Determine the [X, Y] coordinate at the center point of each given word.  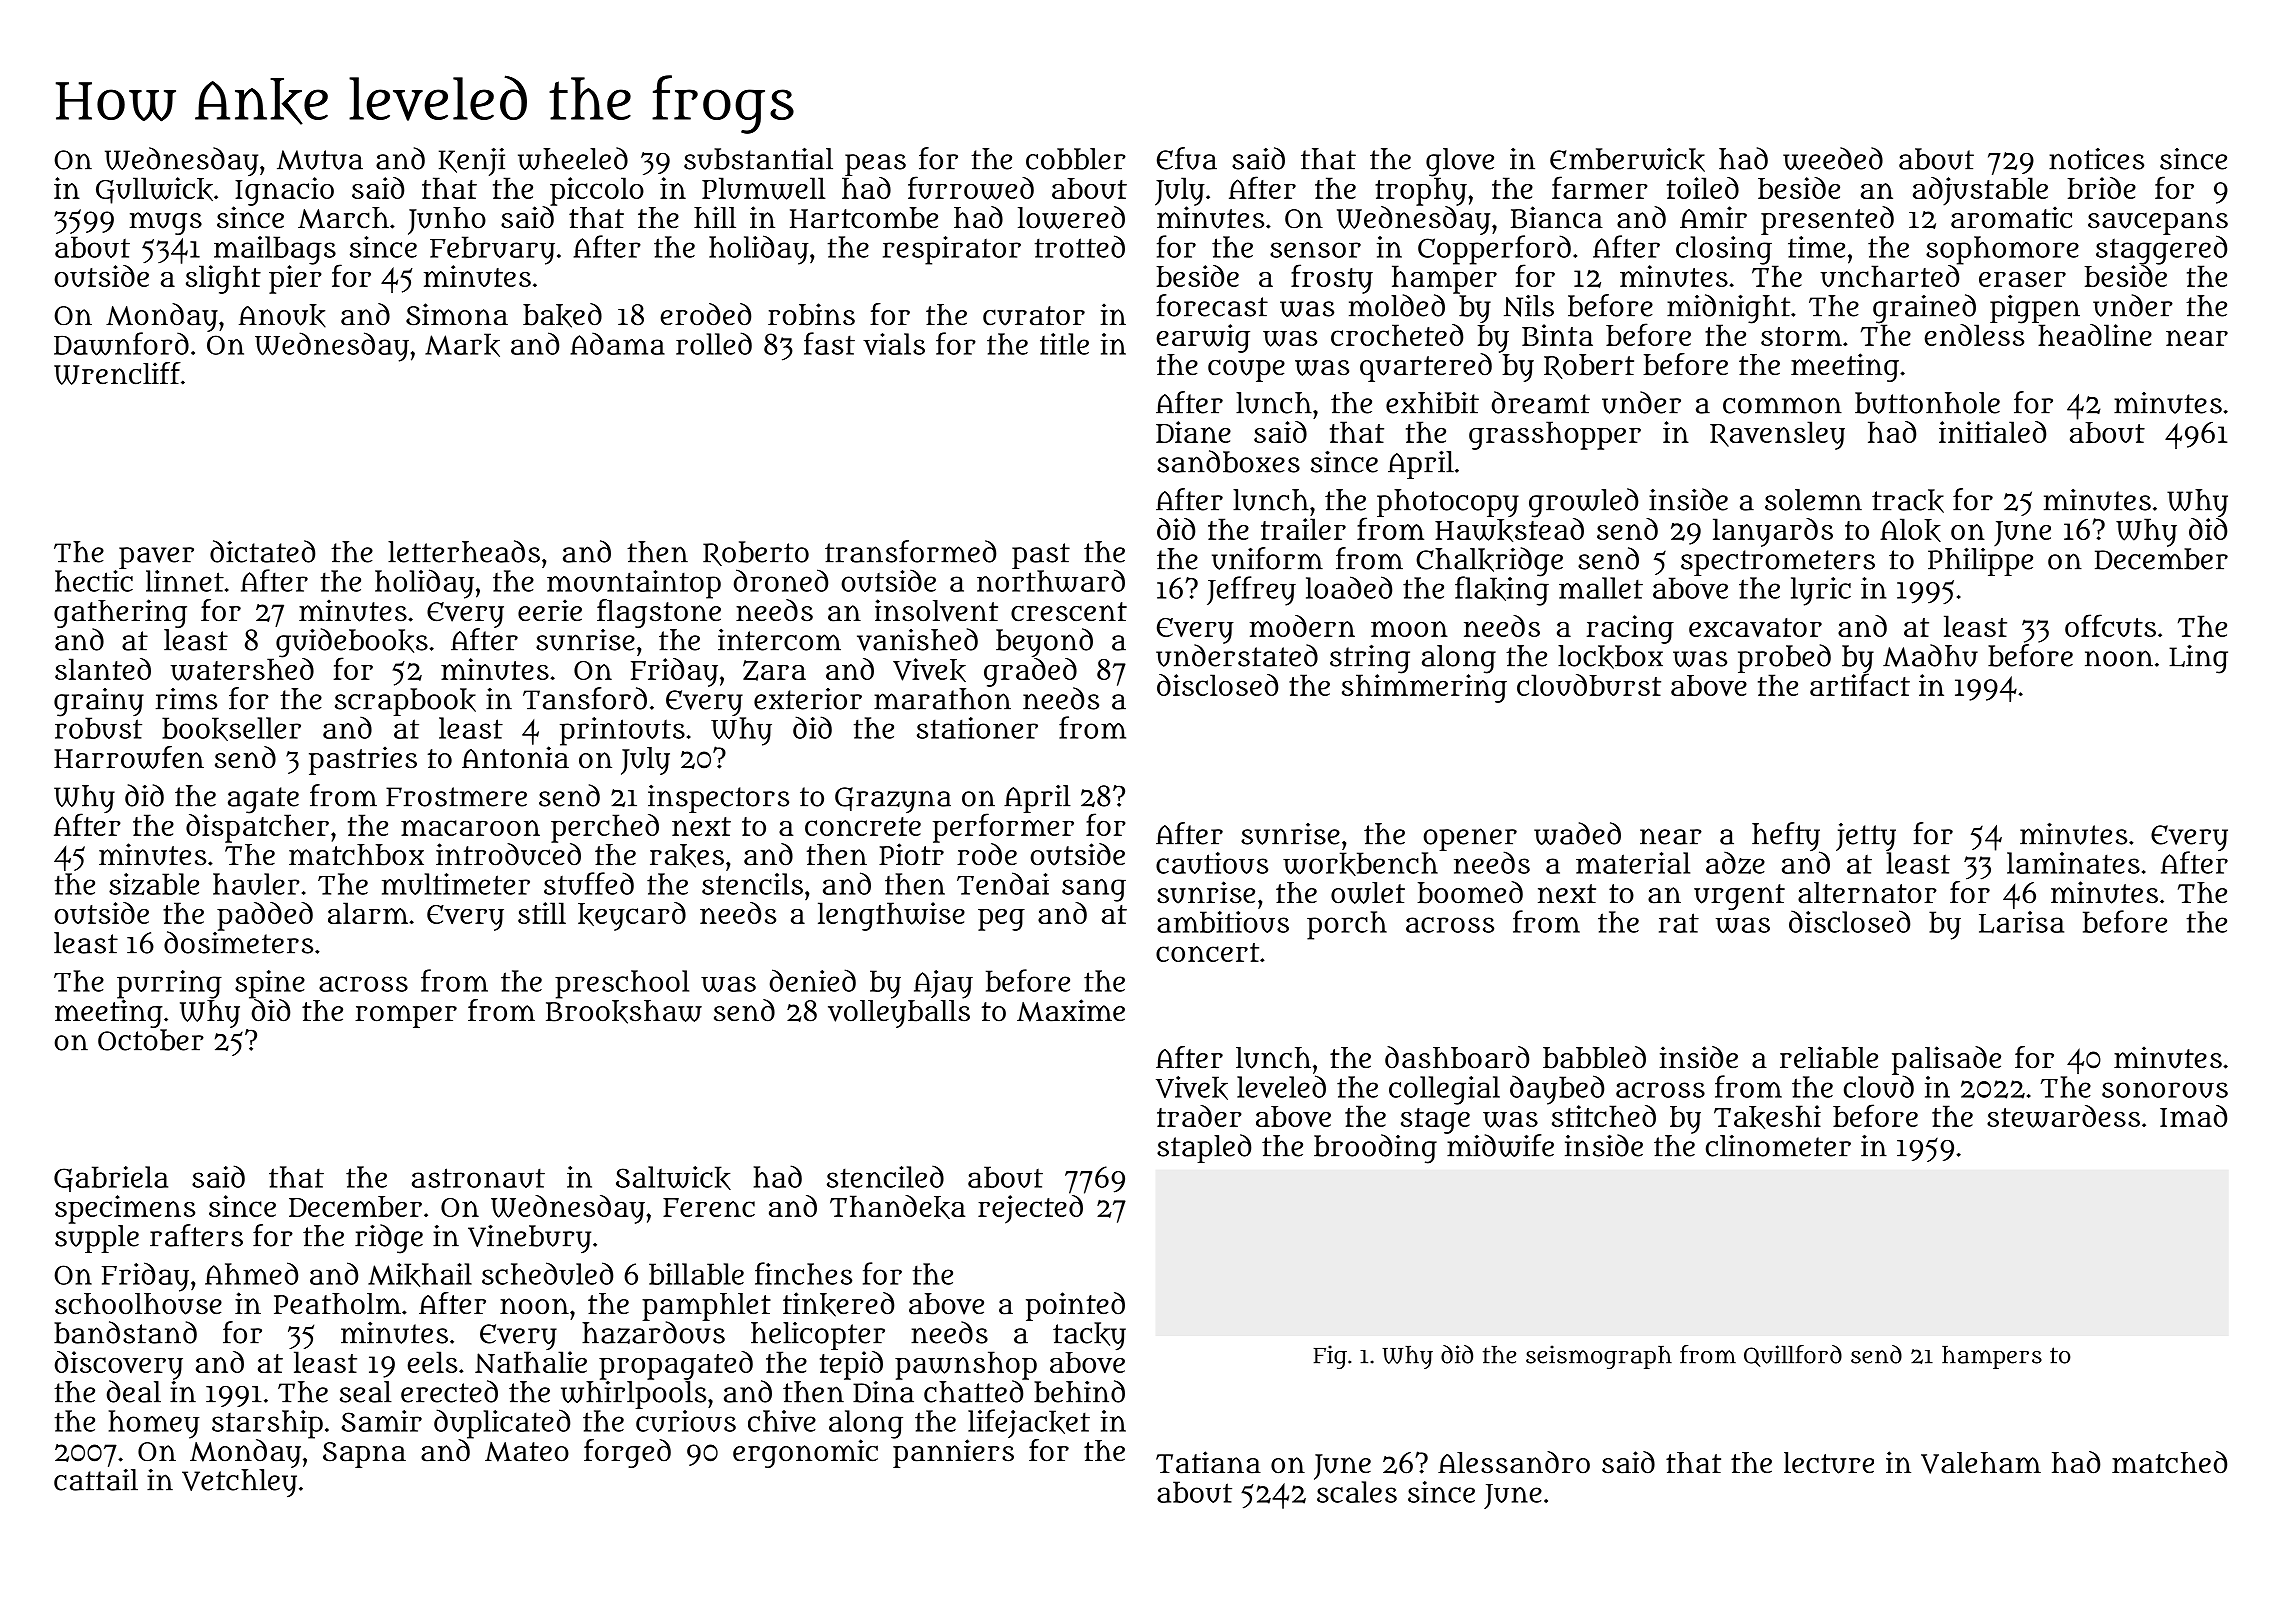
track [1908, 501]
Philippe [1980, 562]
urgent [1739, 897]
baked [562, 315]
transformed [910, 551]
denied [813, 980]
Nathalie [531, 1362]
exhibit [1432, 403]
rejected [1030, 1209]
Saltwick [673, 1178]
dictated [262, 551]
